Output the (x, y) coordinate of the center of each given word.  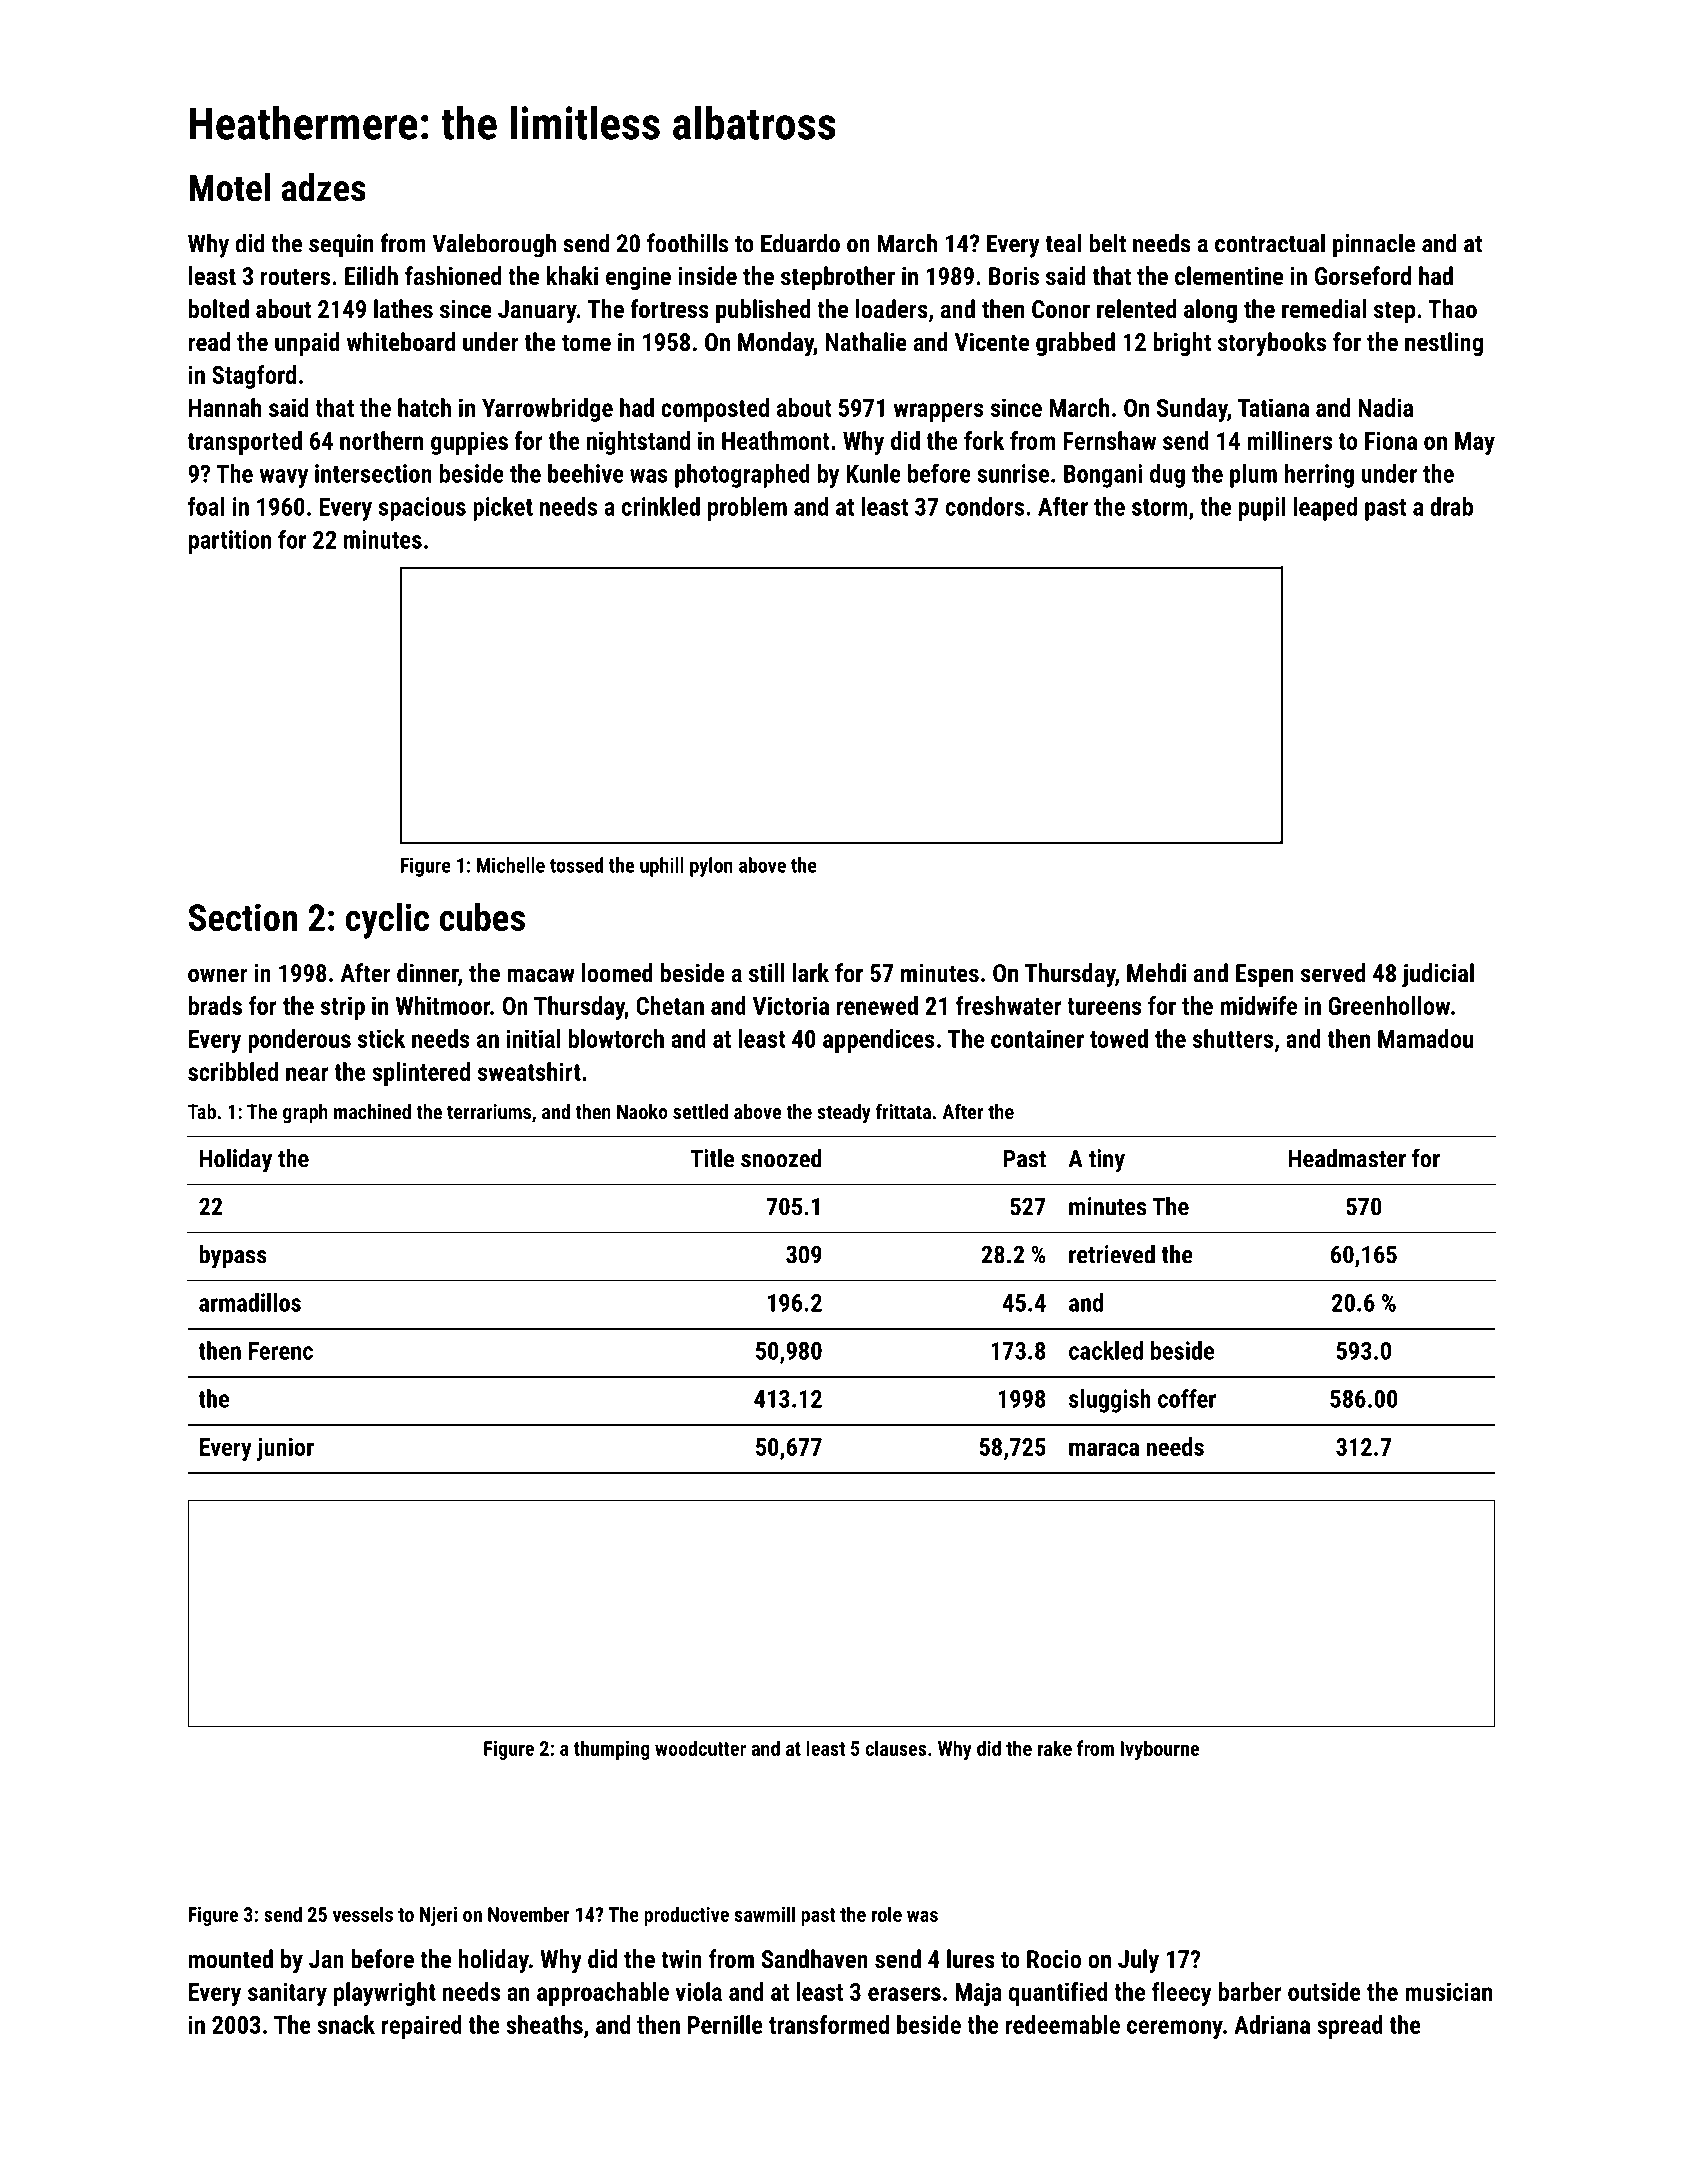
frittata (903, 1111)
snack (346, 2024)
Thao (1452, 308)
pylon (711, 867)
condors (985, 506)
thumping (612, 1750)
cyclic (387, 921)
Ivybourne (1160, 1750)
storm (1160, 507)
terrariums (489, 1111)
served (1333, 972)
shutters (1233, 1038)
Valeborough (494, 245)
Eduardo (800, 243)
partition (230, 542)
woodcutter (700, 1748)
